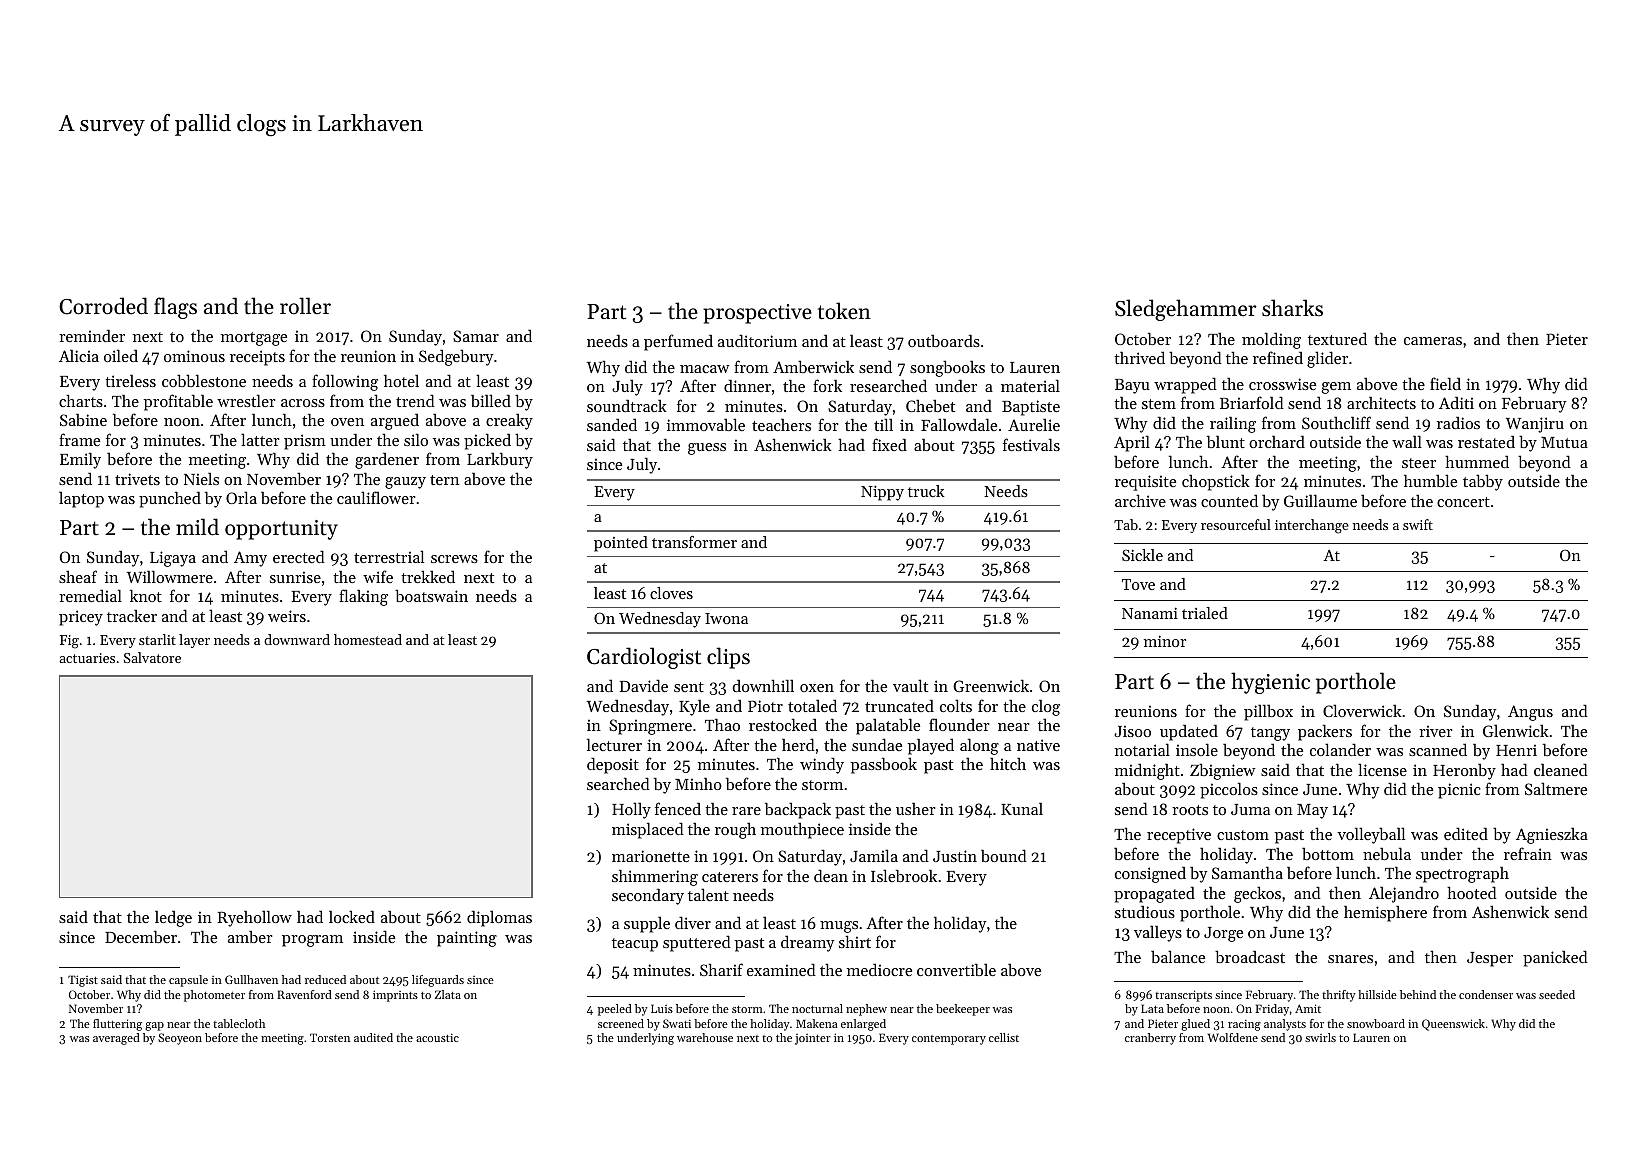  What do you see at coordinates (757, 314) in the image?
I see `prospective` at bounding box center [757, 314].
